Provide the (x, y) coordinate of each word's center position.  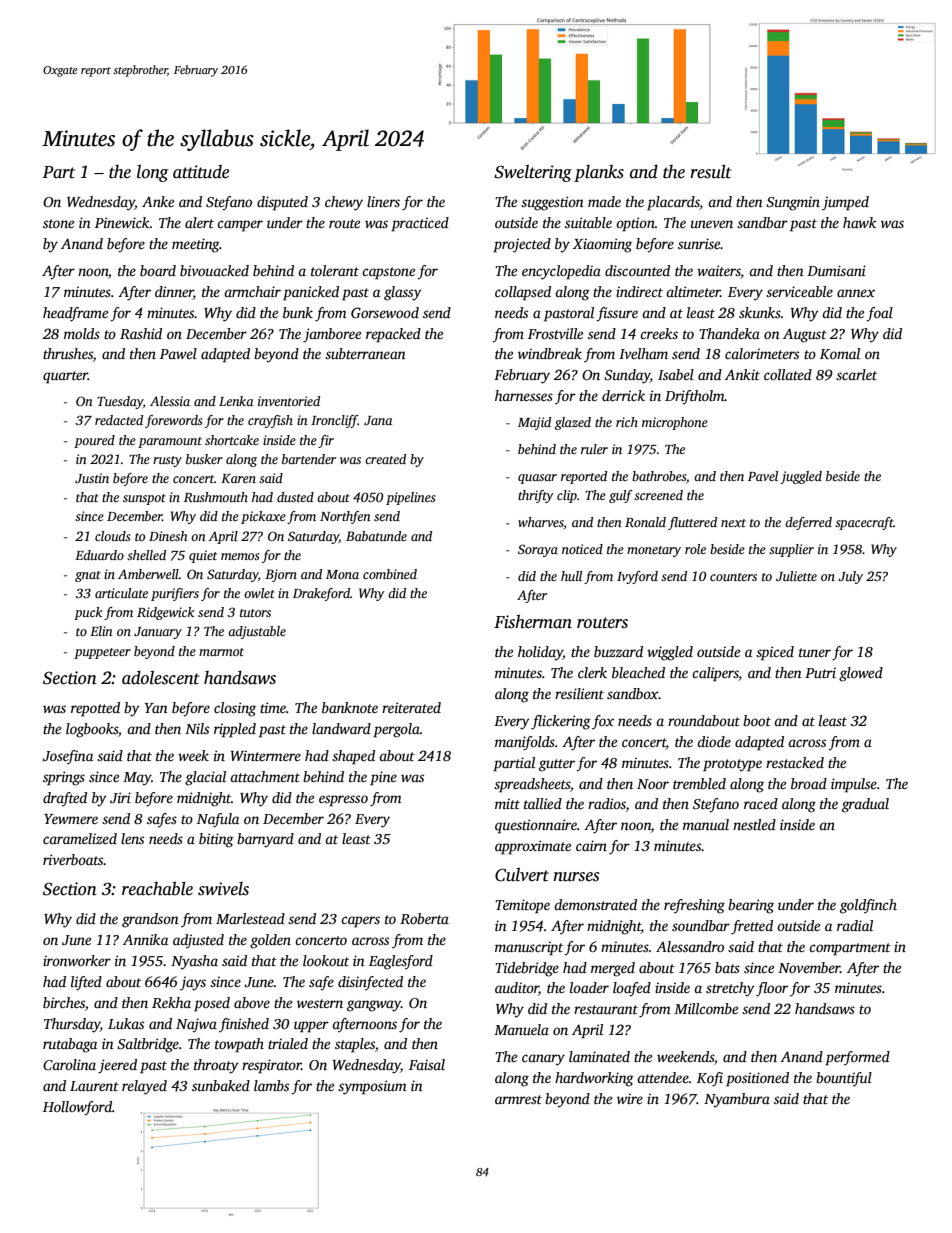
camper (240, 226)
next (733, 523)
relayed (144, 1087)
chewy (344, 203)
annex (856, 293)
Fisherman (533, 621)
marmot (221, 652)
